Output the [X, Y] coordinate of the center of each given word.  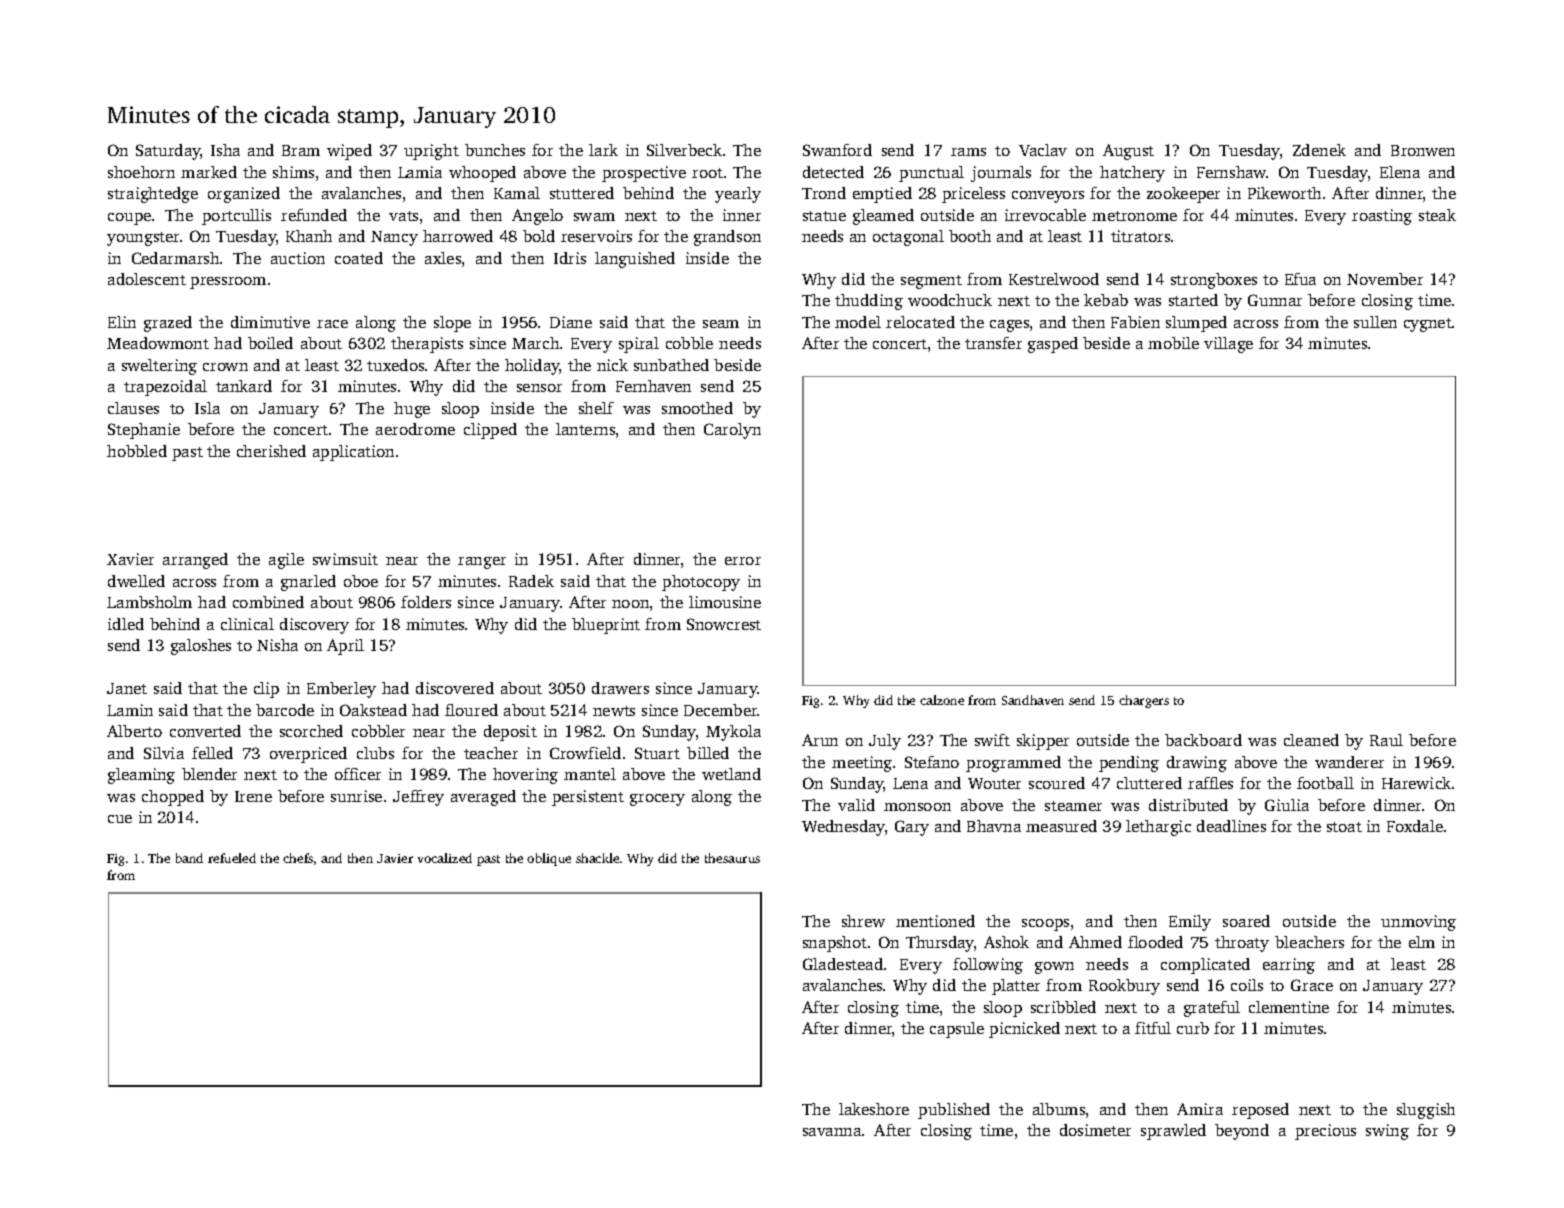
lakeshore [874, 1109]
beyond [1242, 1132]
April [345, 647]
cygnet [1428, 325]
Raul [1386, 740]
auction [298, 258]
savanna [832, 1132]
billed [708, 753]
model [858, 322]
